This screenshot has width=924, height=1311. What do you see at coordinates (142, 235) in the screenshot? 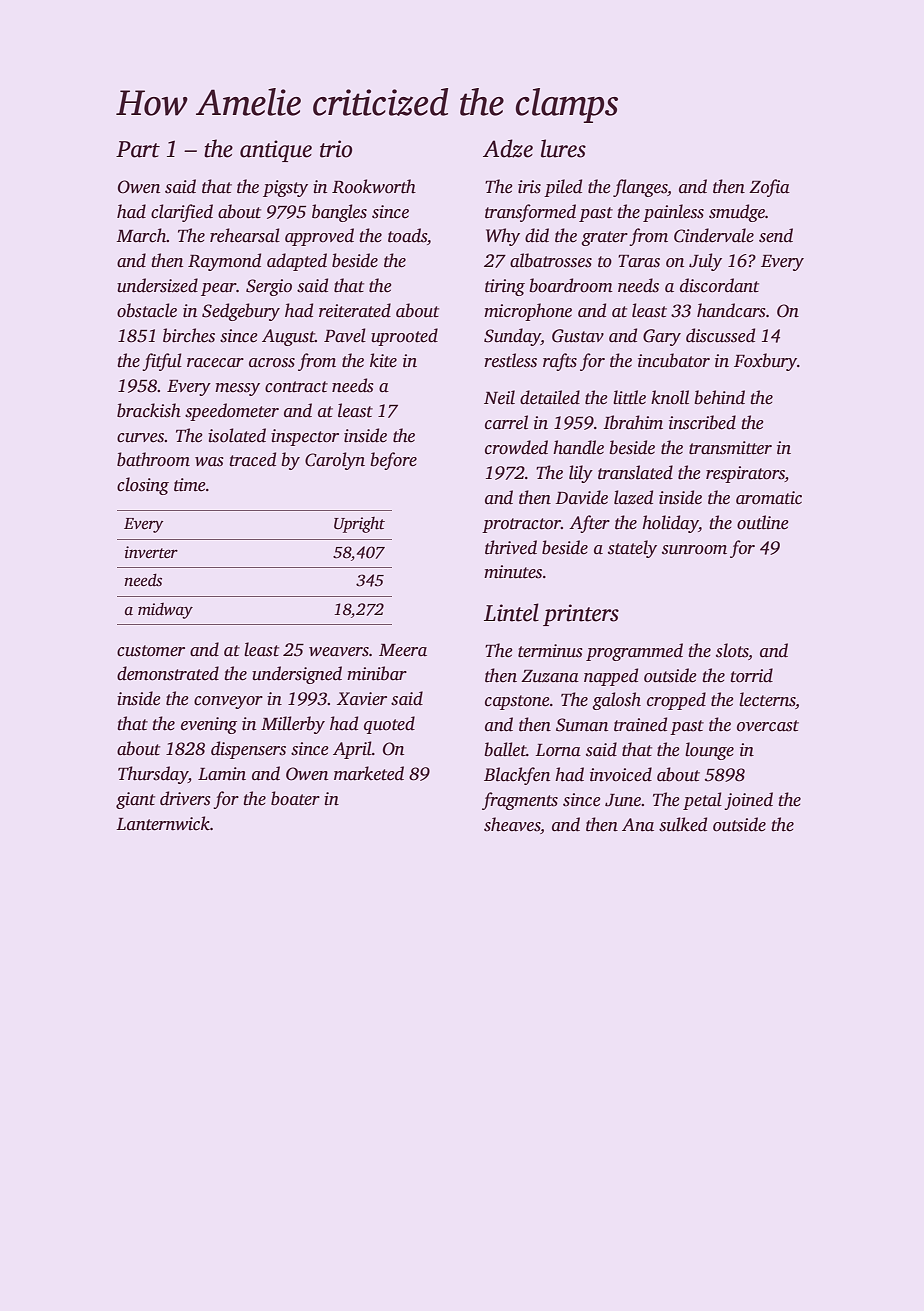
I see `March` at bounding box center [142, 235].
